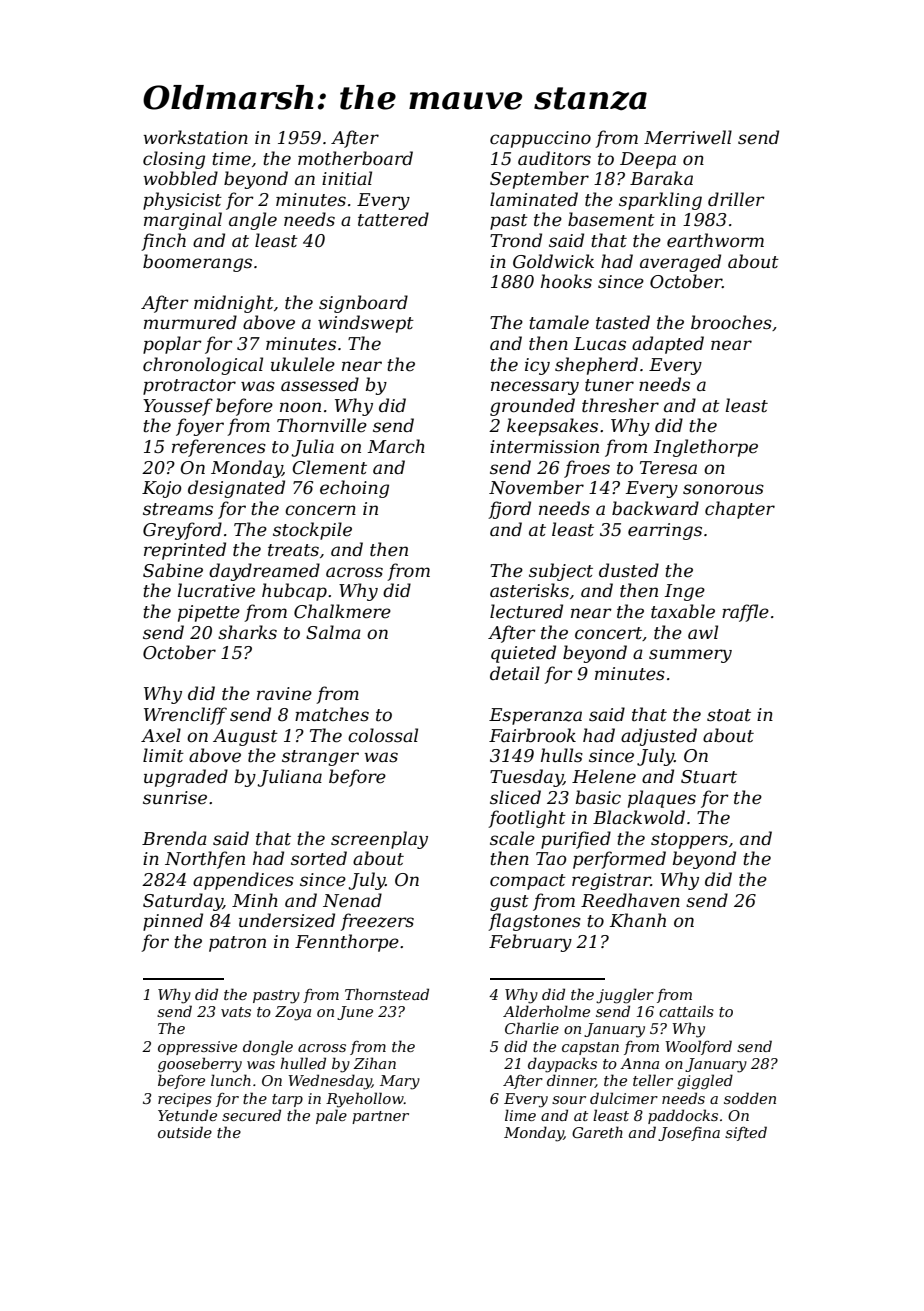 This screenshot has width=924, height=1311. What do you see at coordinates (195, 137) in the screenshot?
I see `workstation` at bounding box center [195, 137].
